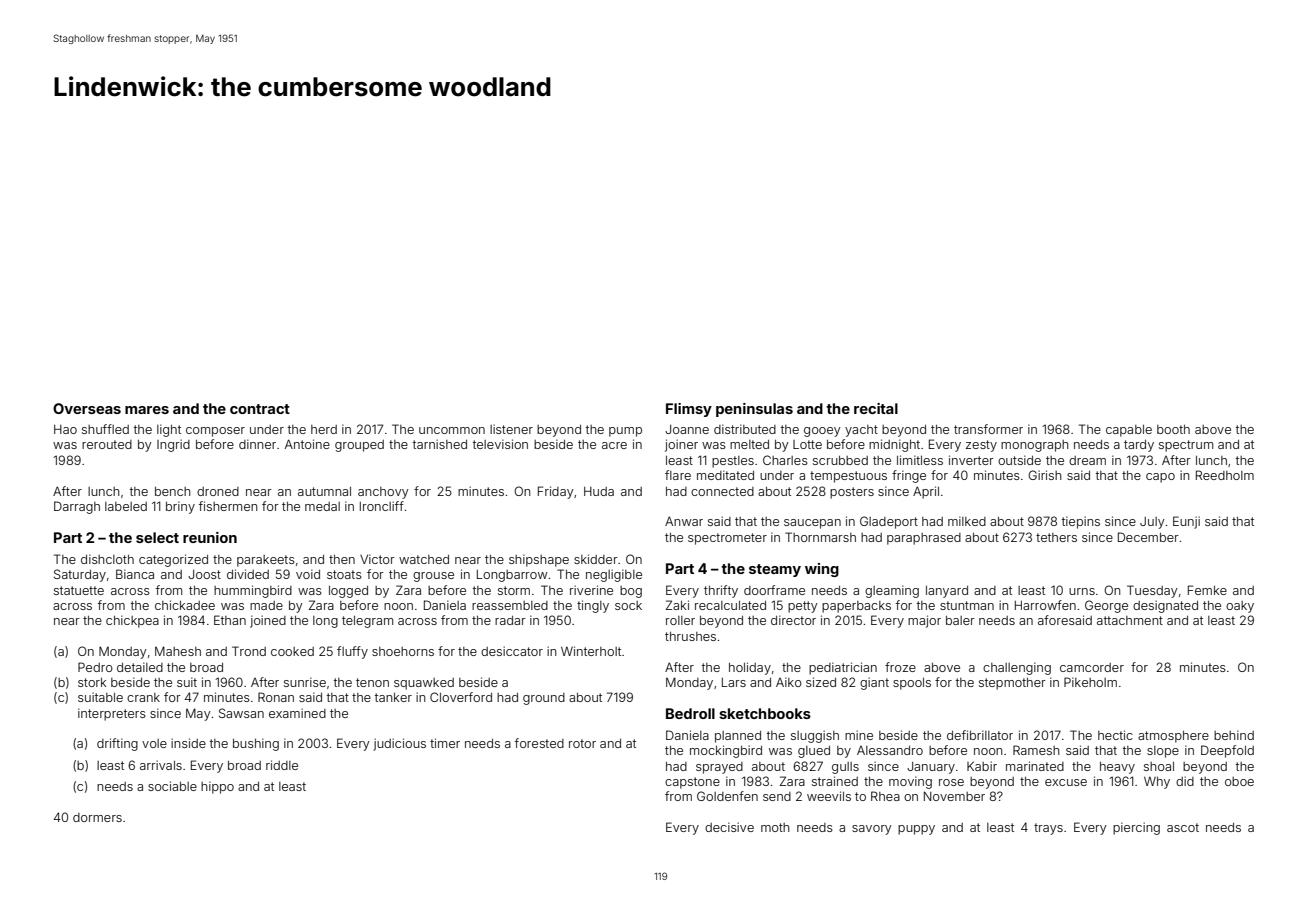 Image resolution: width=1308 pixels, height=924 pixels. Describe the element at coordinates (988, 429) in the screenshot. I see `transformer` at that location.
